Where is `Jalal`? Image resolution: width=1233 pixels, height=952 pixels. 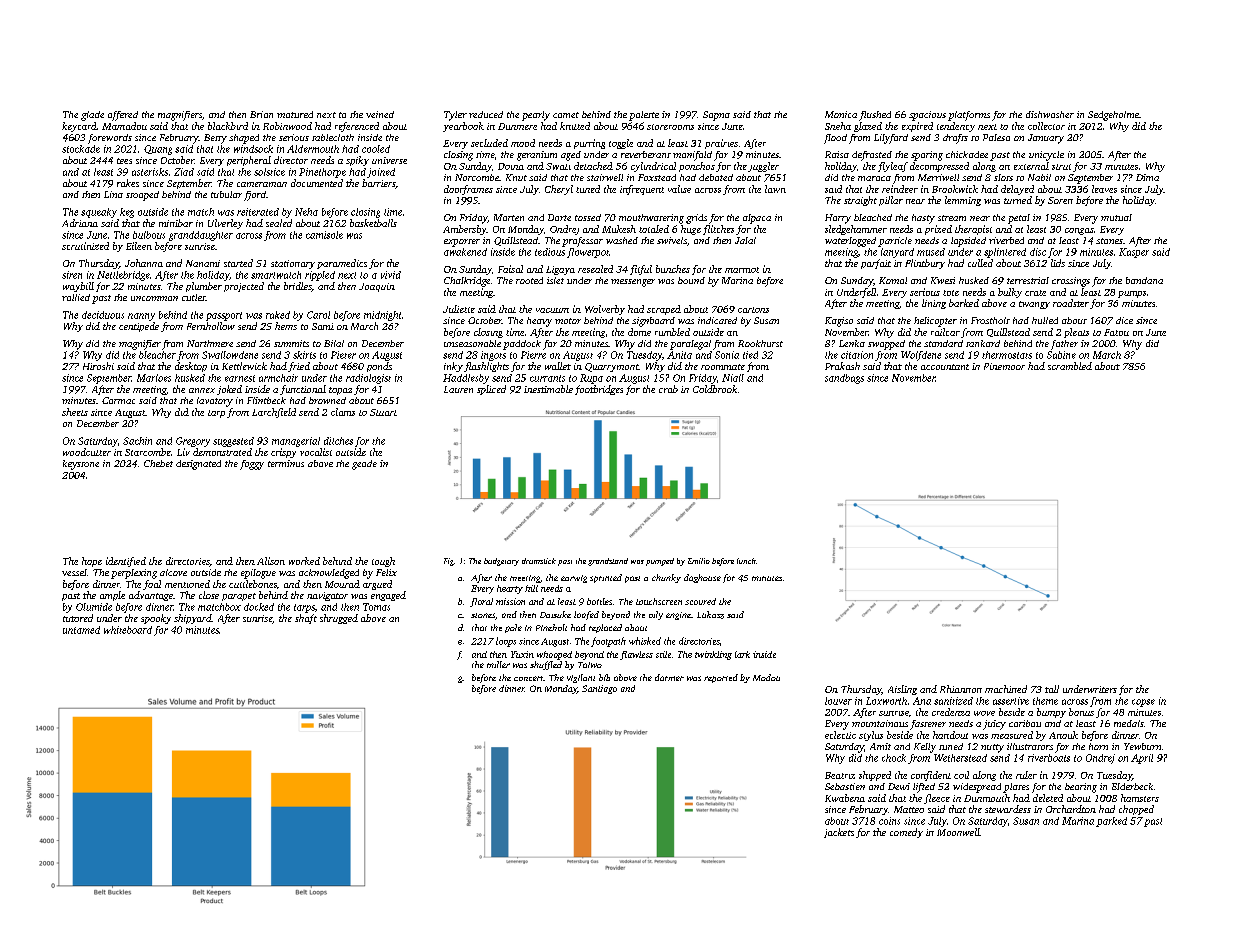
Jalal is located at coordinates (745, 240).
